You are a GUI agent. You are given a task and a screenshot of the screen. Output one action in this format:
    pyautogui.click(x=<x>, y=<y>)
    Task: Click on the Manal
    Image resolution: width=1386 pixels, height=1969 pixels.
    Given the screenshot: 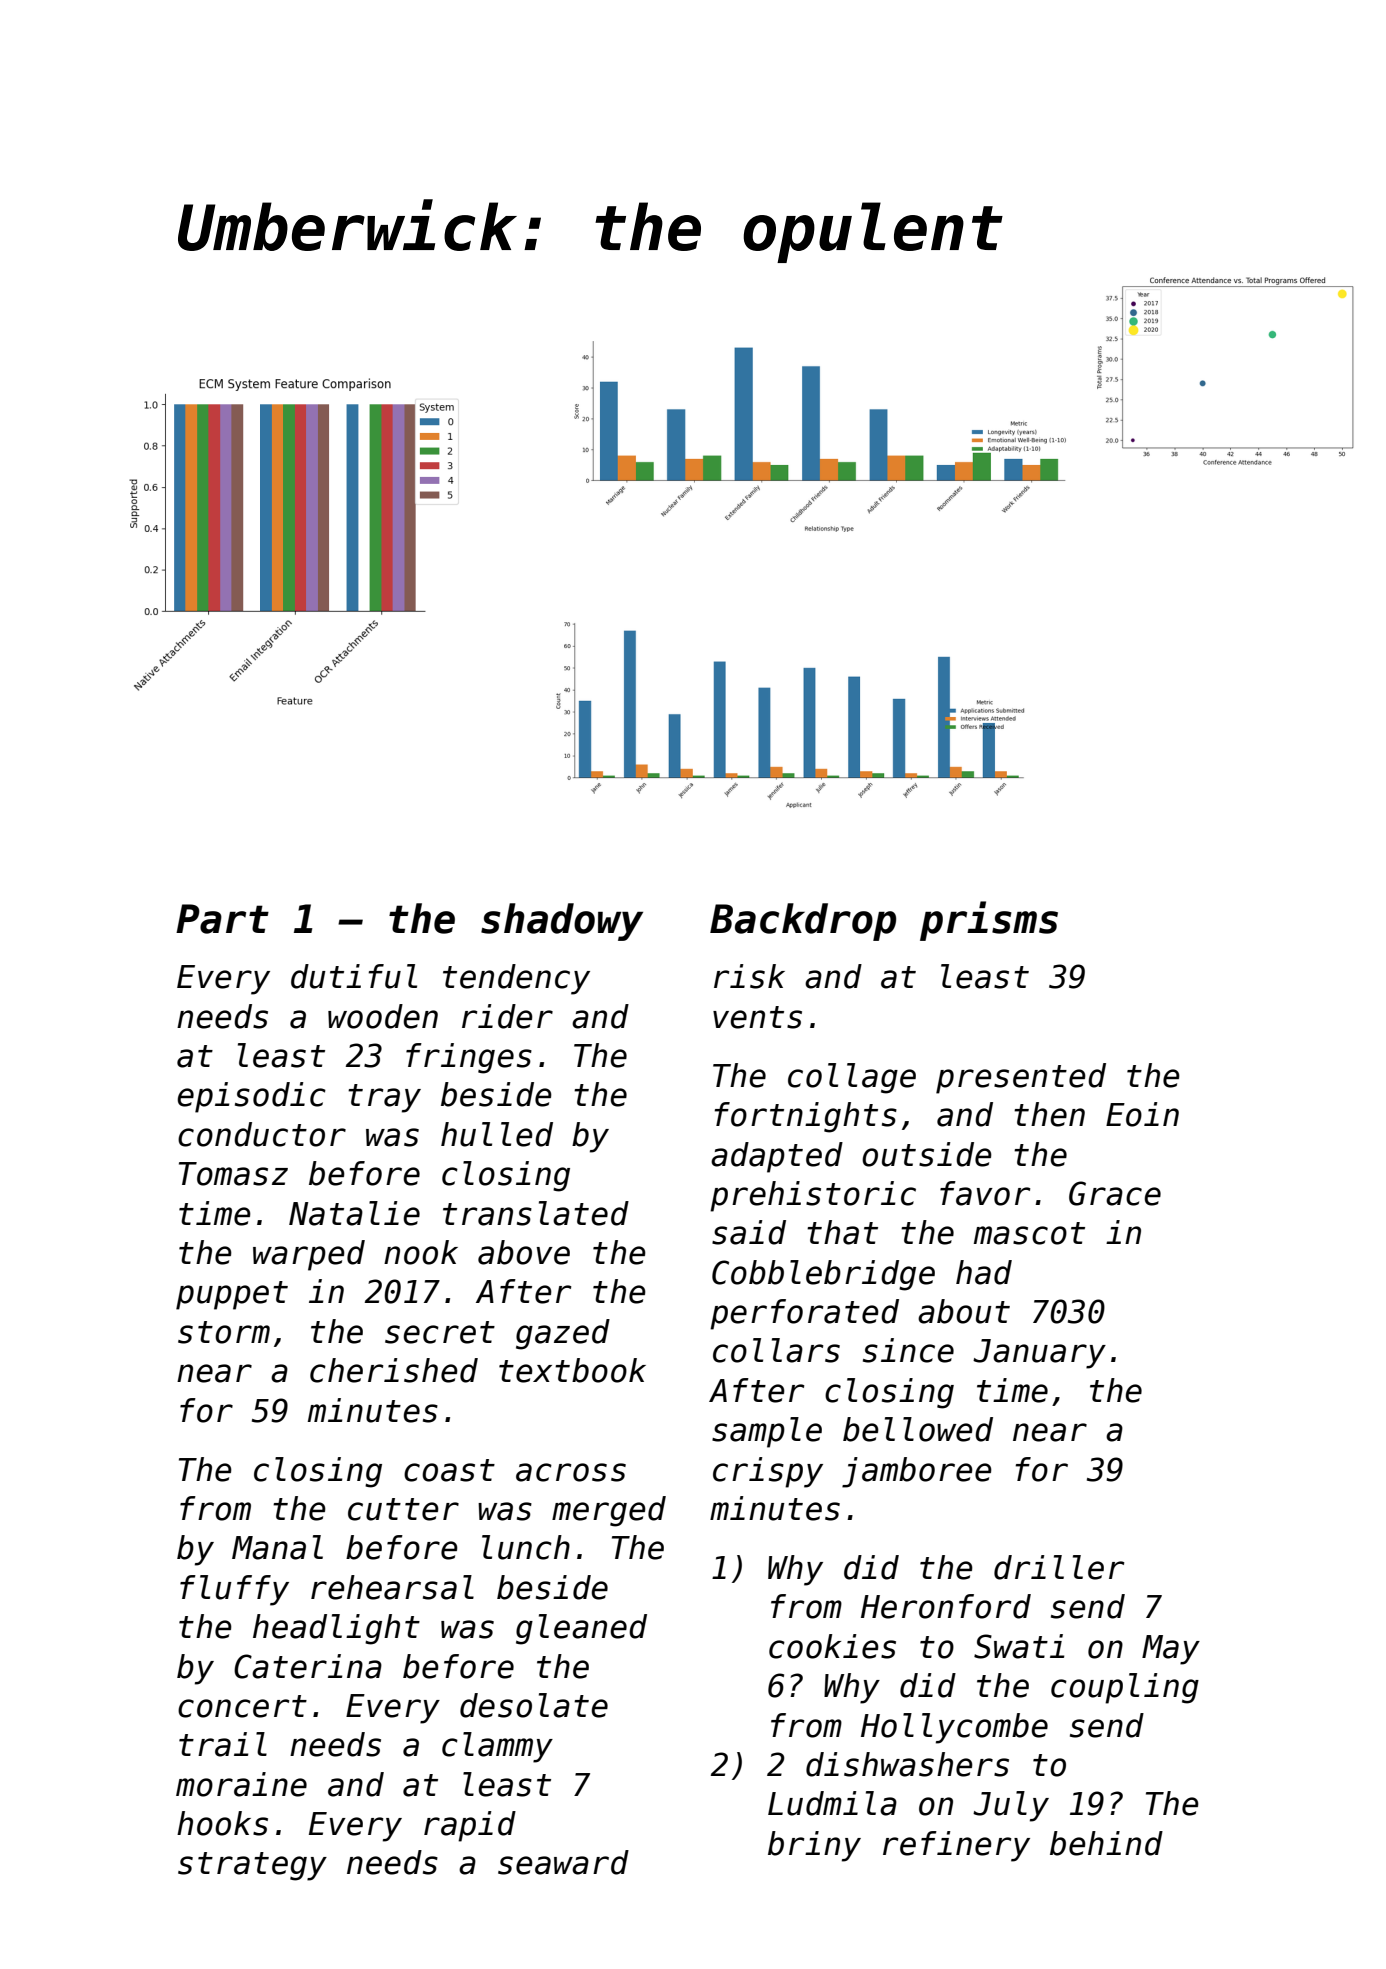 What is the action you would take?
    pyautogui.click(x=277, y=1547)
